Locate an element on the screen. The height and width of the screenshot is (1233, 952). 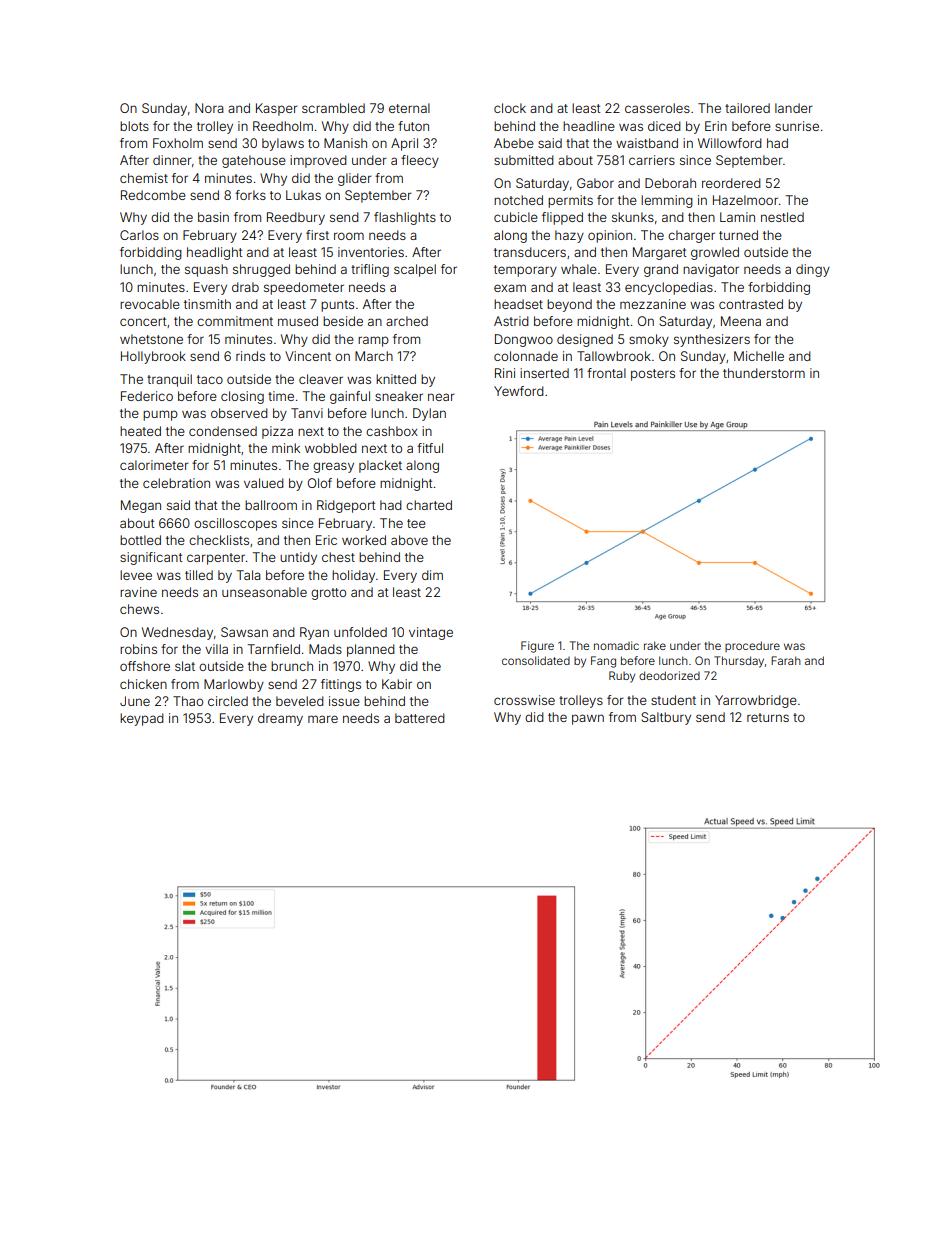
keypad is located at coordinates (142, 719).
